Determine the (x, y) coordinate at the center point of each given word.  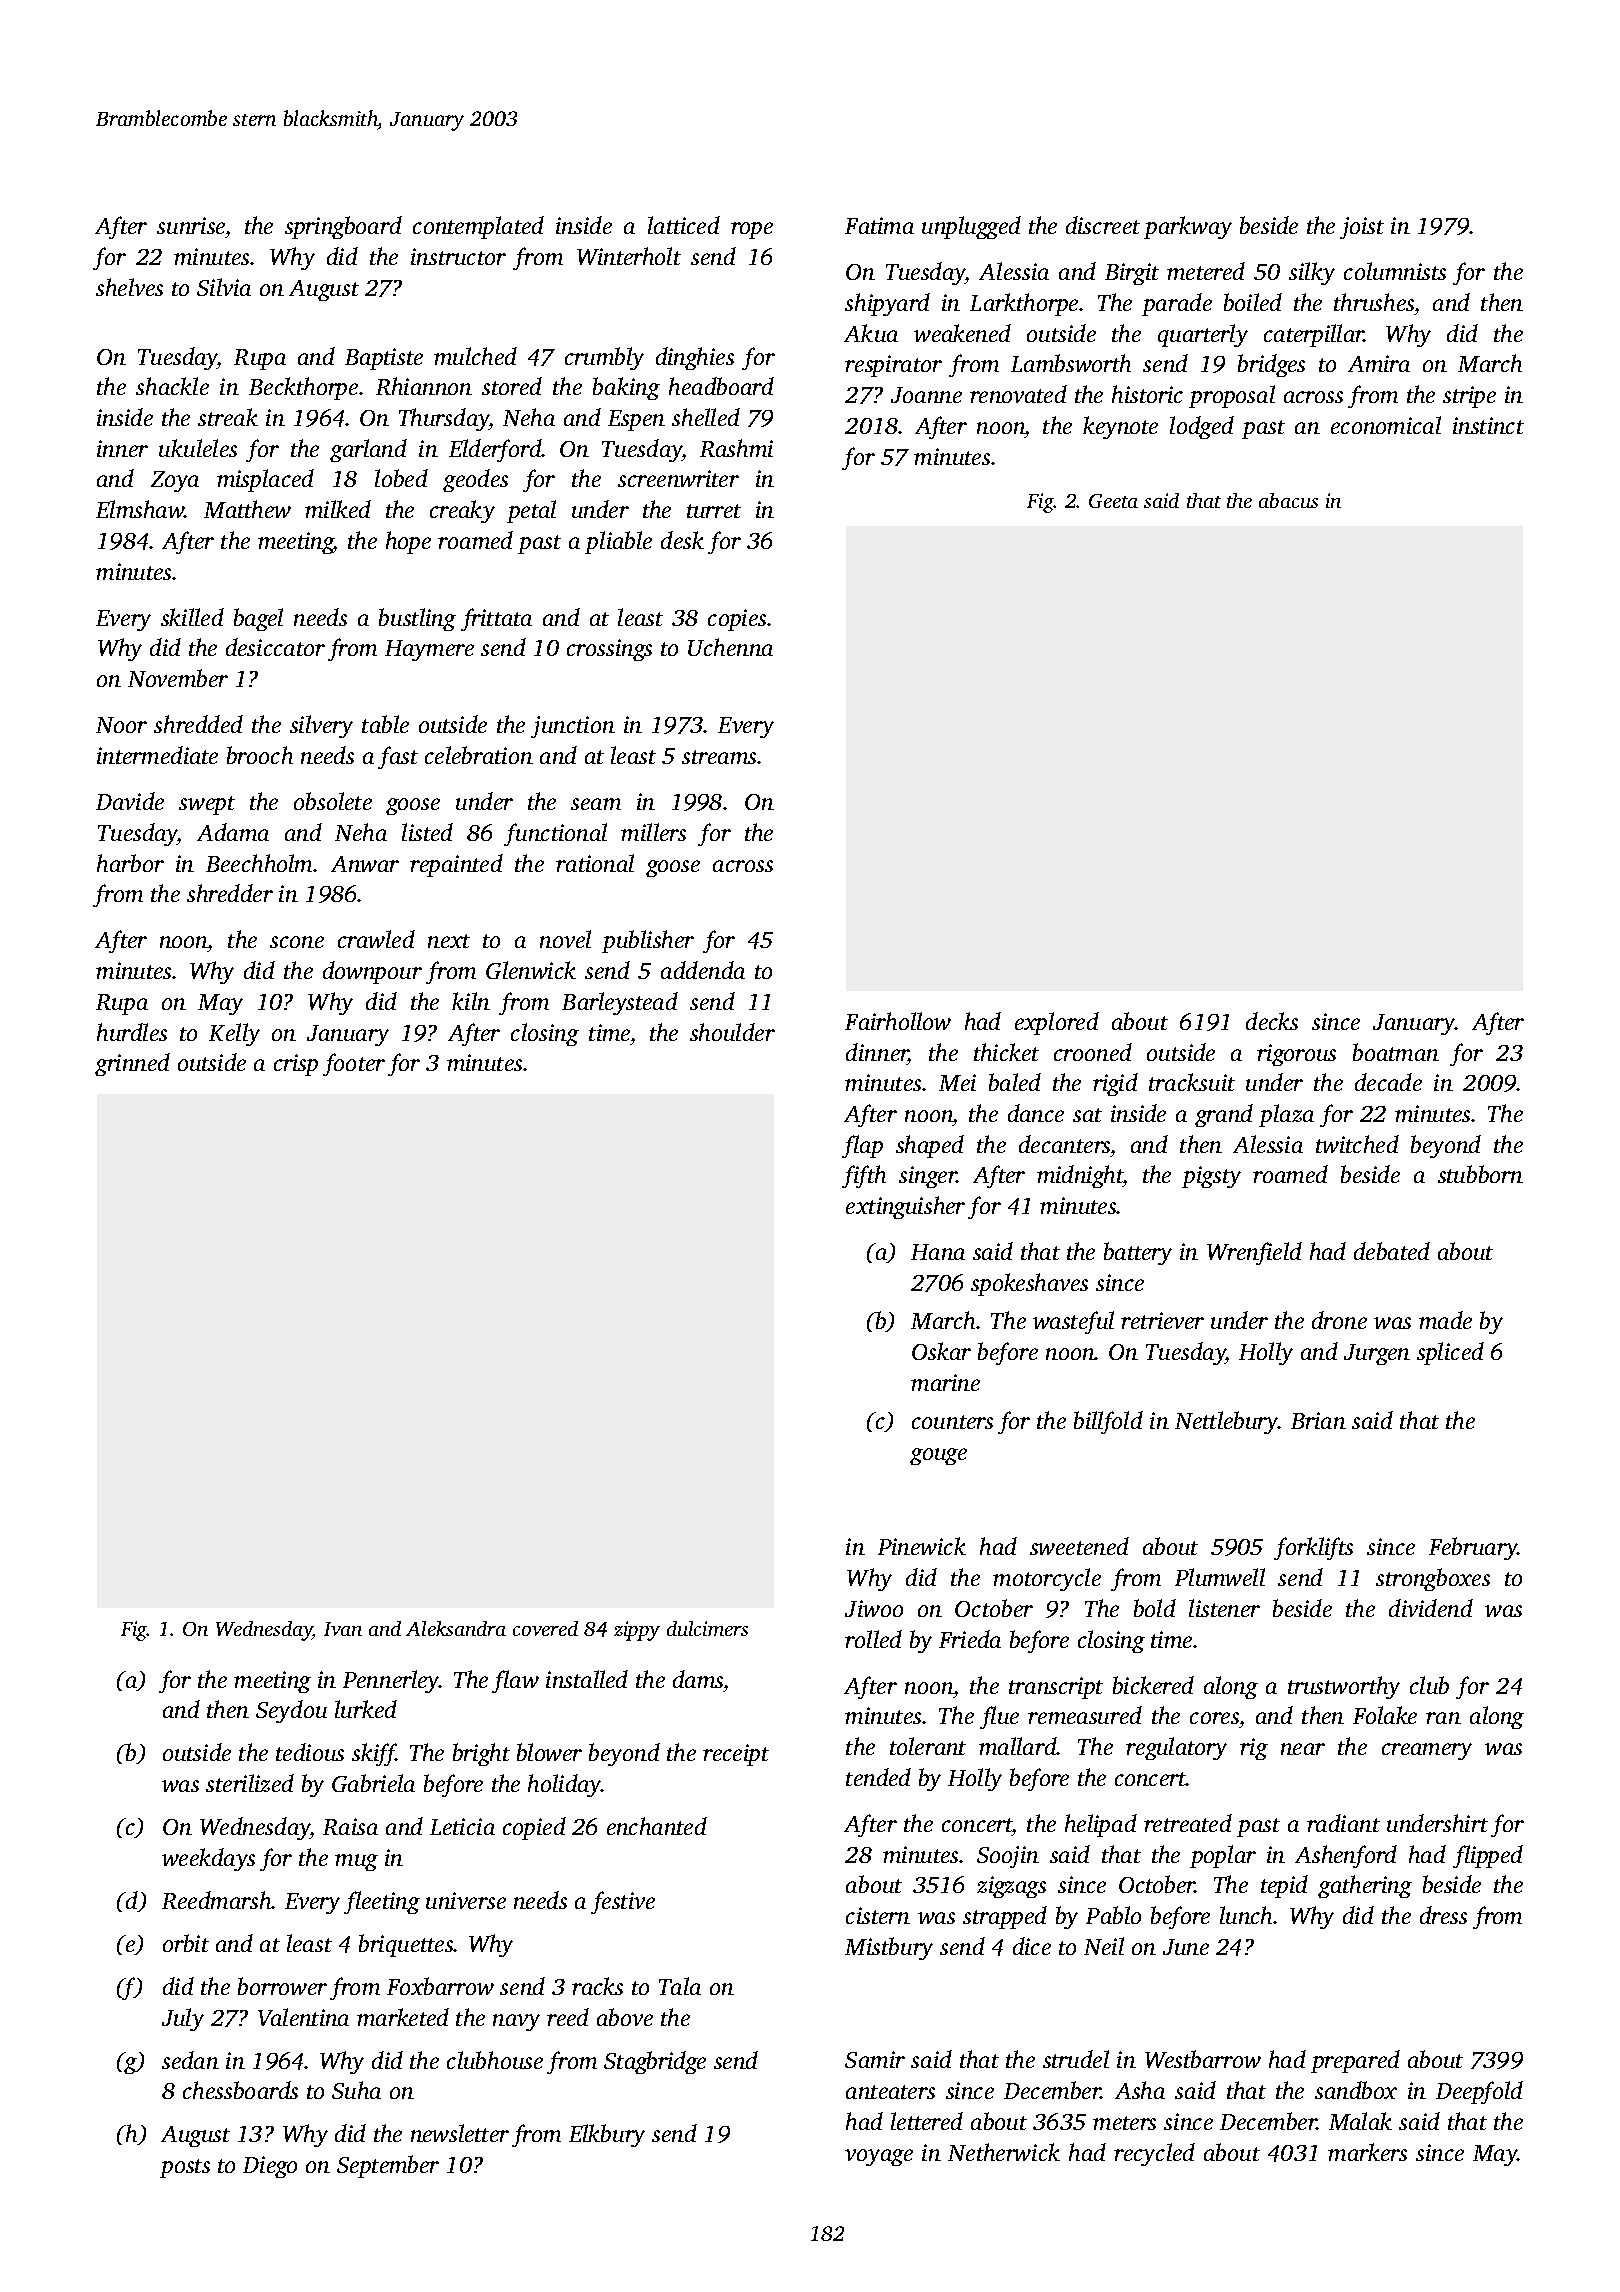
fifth (864, 1176)
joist (1362, 228)
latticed (684, 225)
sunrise (191, 225)
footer (354, 1064)
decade (1388, 1082)
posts (185, 2168)
